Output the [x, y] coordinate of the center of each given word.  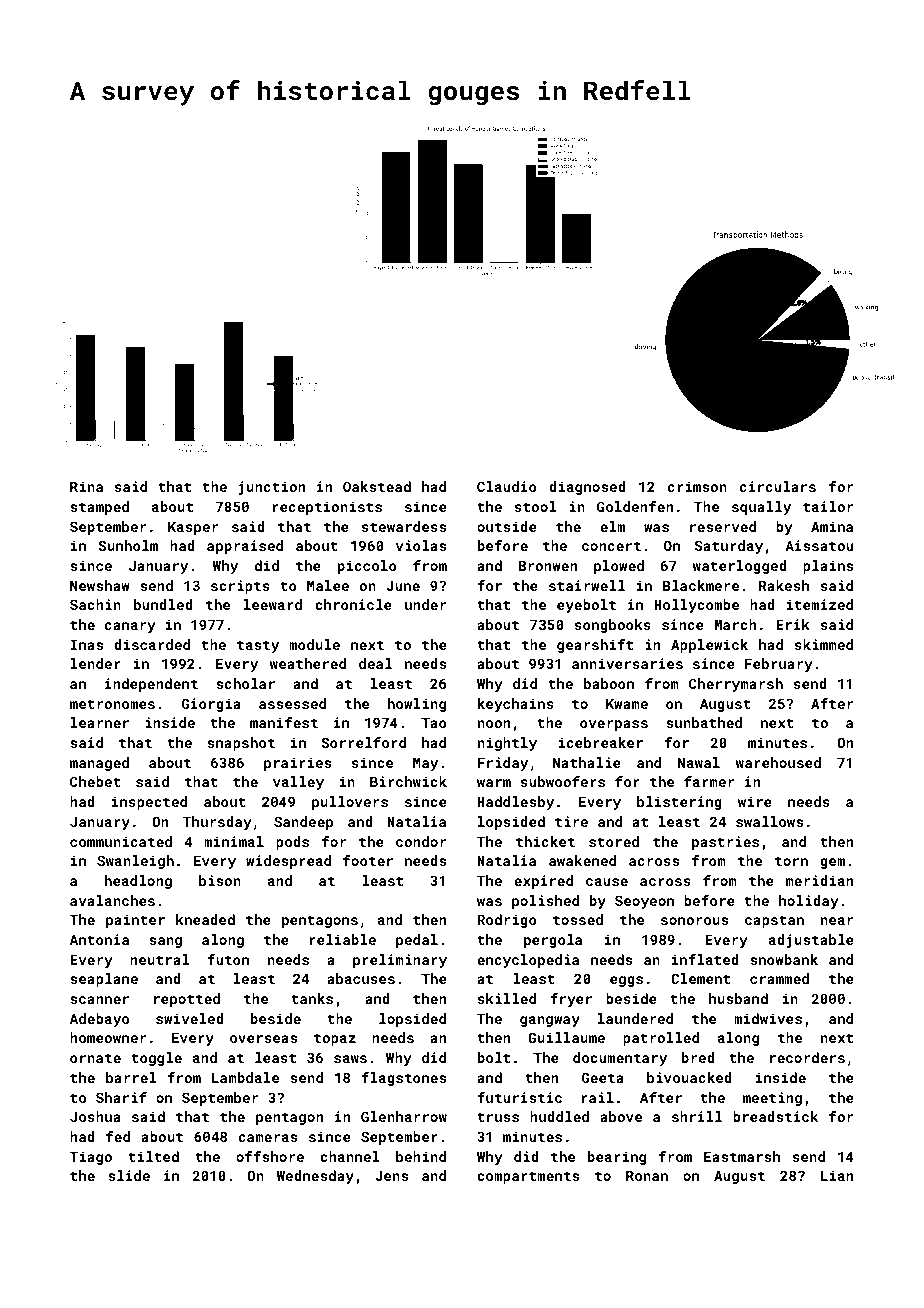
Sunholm [128, 545]
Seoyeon [644, 902]
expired [543, 882]
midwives [768, 1018]
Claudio [507, 486]
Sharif [121, 1097]
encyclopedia [528, 961]
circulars [778, 486]
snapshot [241, 744]
